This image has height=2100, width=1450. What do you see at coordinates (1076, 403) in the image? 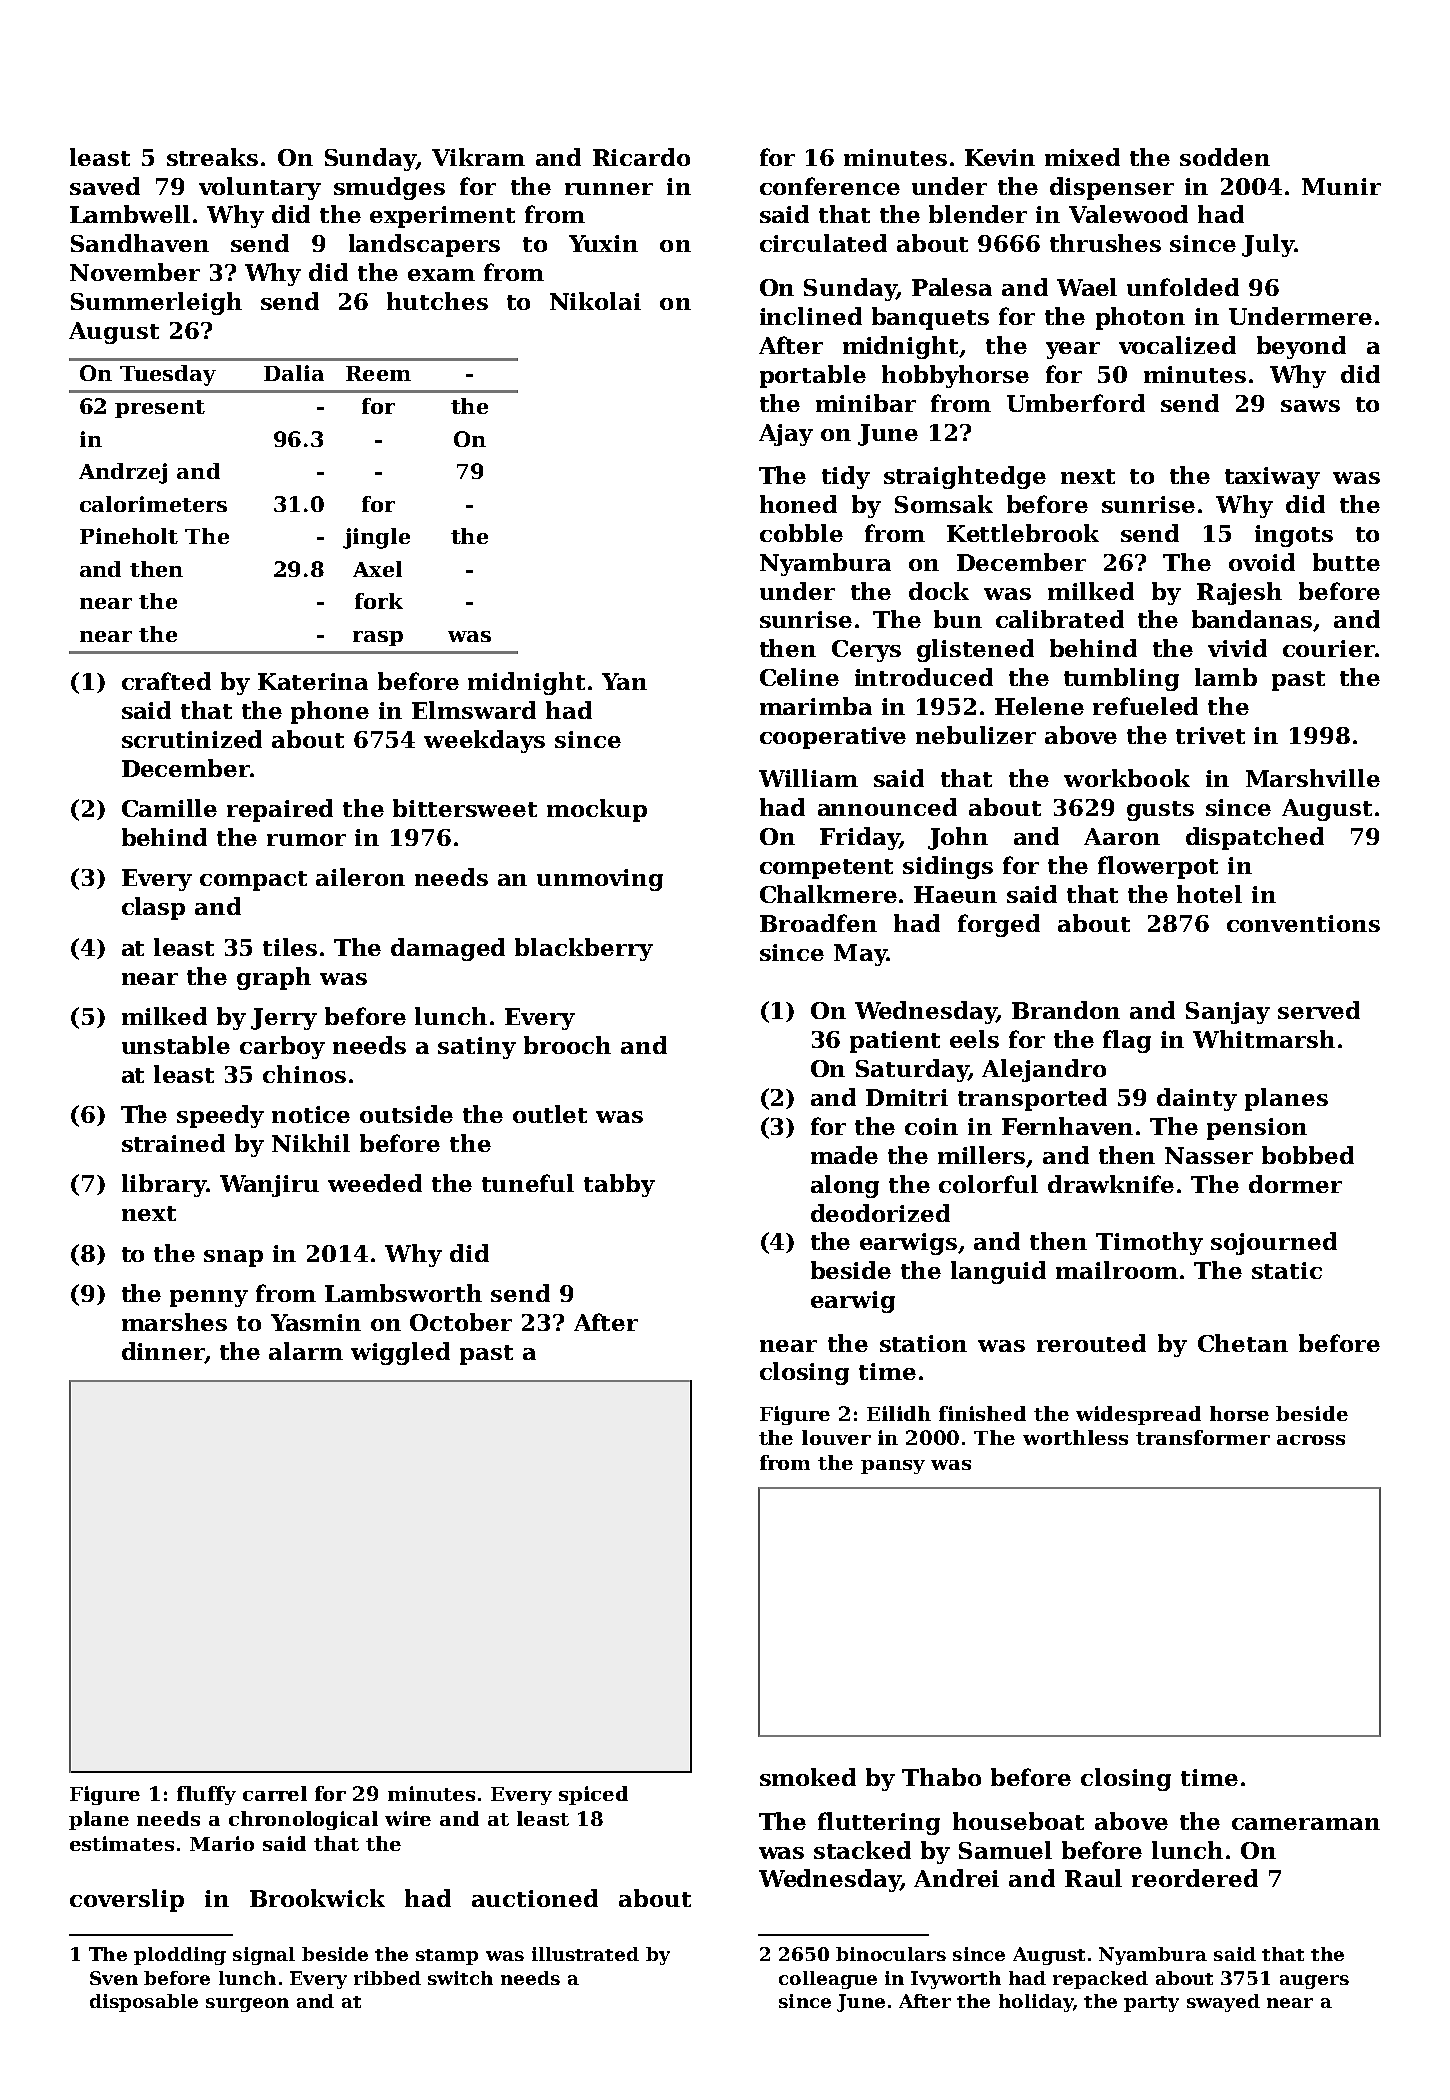
I see `Umberford` at bounding box center [1076, 403].
